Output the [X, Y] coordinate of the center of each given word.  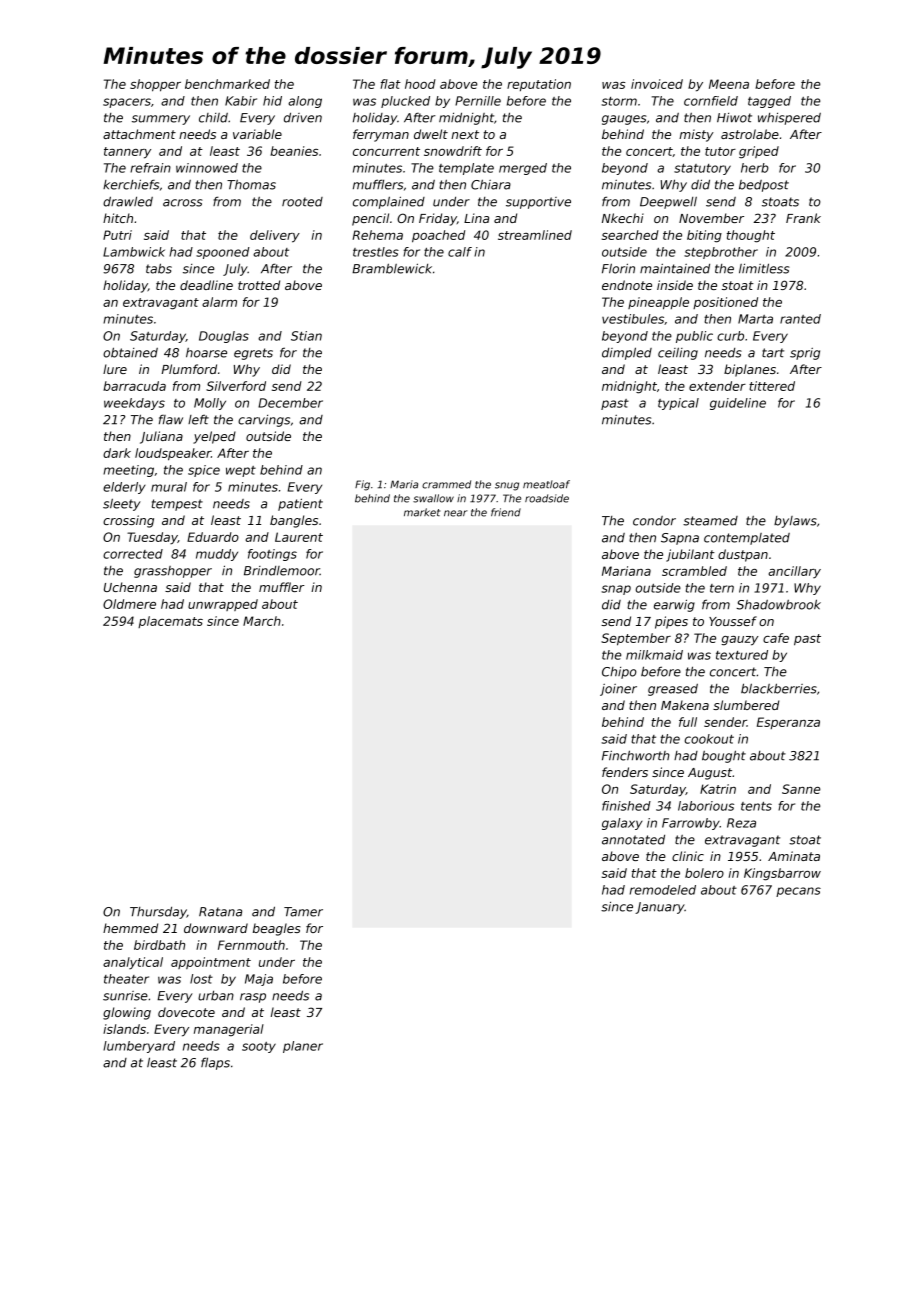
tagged [769, 102]
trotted [259, 285]
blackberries [779, 688]
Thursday [158, 913]
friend [506, 512]
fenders [625, 772]
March [262, 621]
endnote [627, 285]
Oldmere [129, 604]
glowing [127, 1013]
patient [300, 504]
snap [616, 590]
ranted [800, 319]
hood [420, 84]
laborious [706, 806]
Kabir [241, 101]
